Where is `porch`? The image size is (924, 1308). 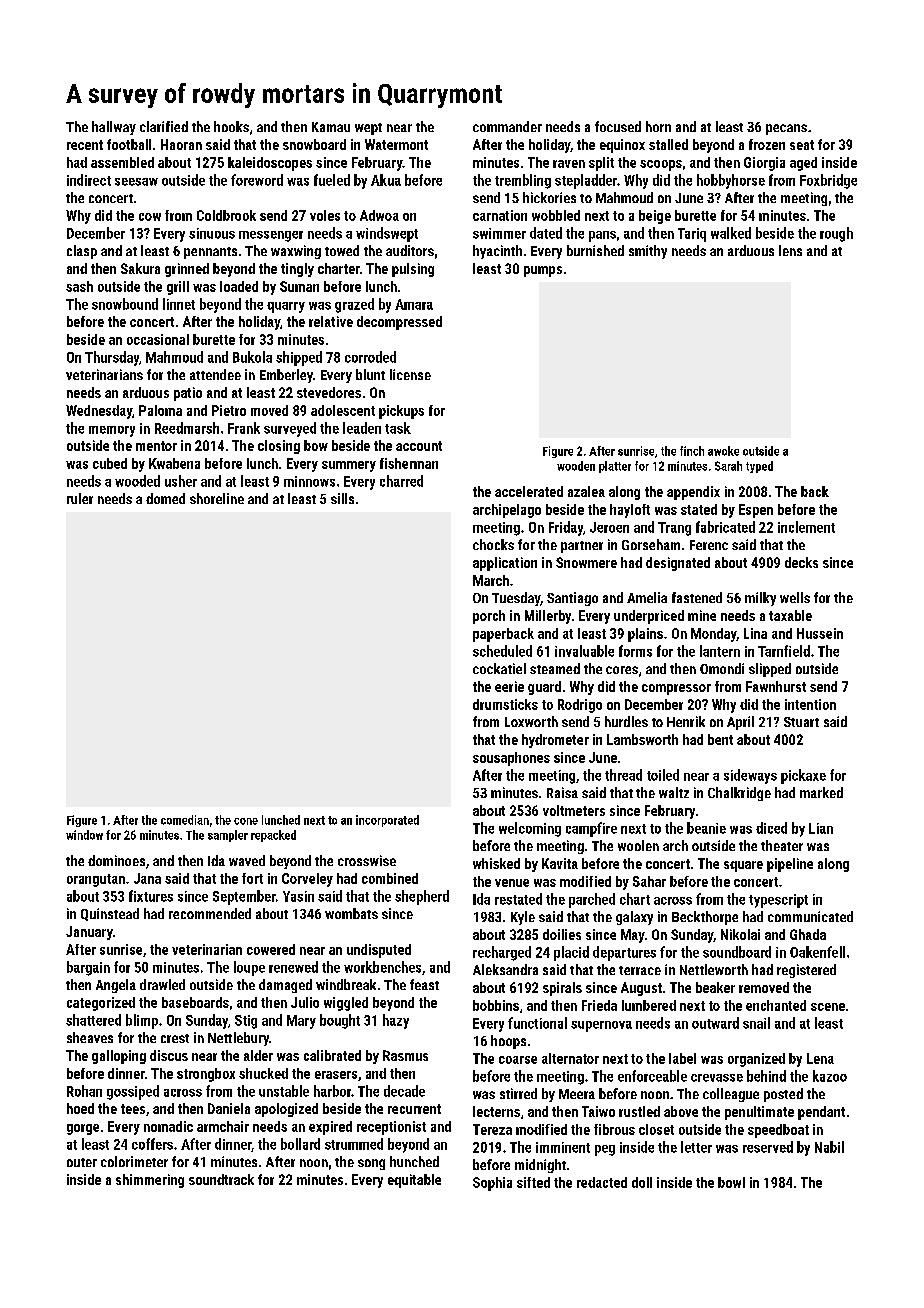 porch is located at coordinates (489, 617).
